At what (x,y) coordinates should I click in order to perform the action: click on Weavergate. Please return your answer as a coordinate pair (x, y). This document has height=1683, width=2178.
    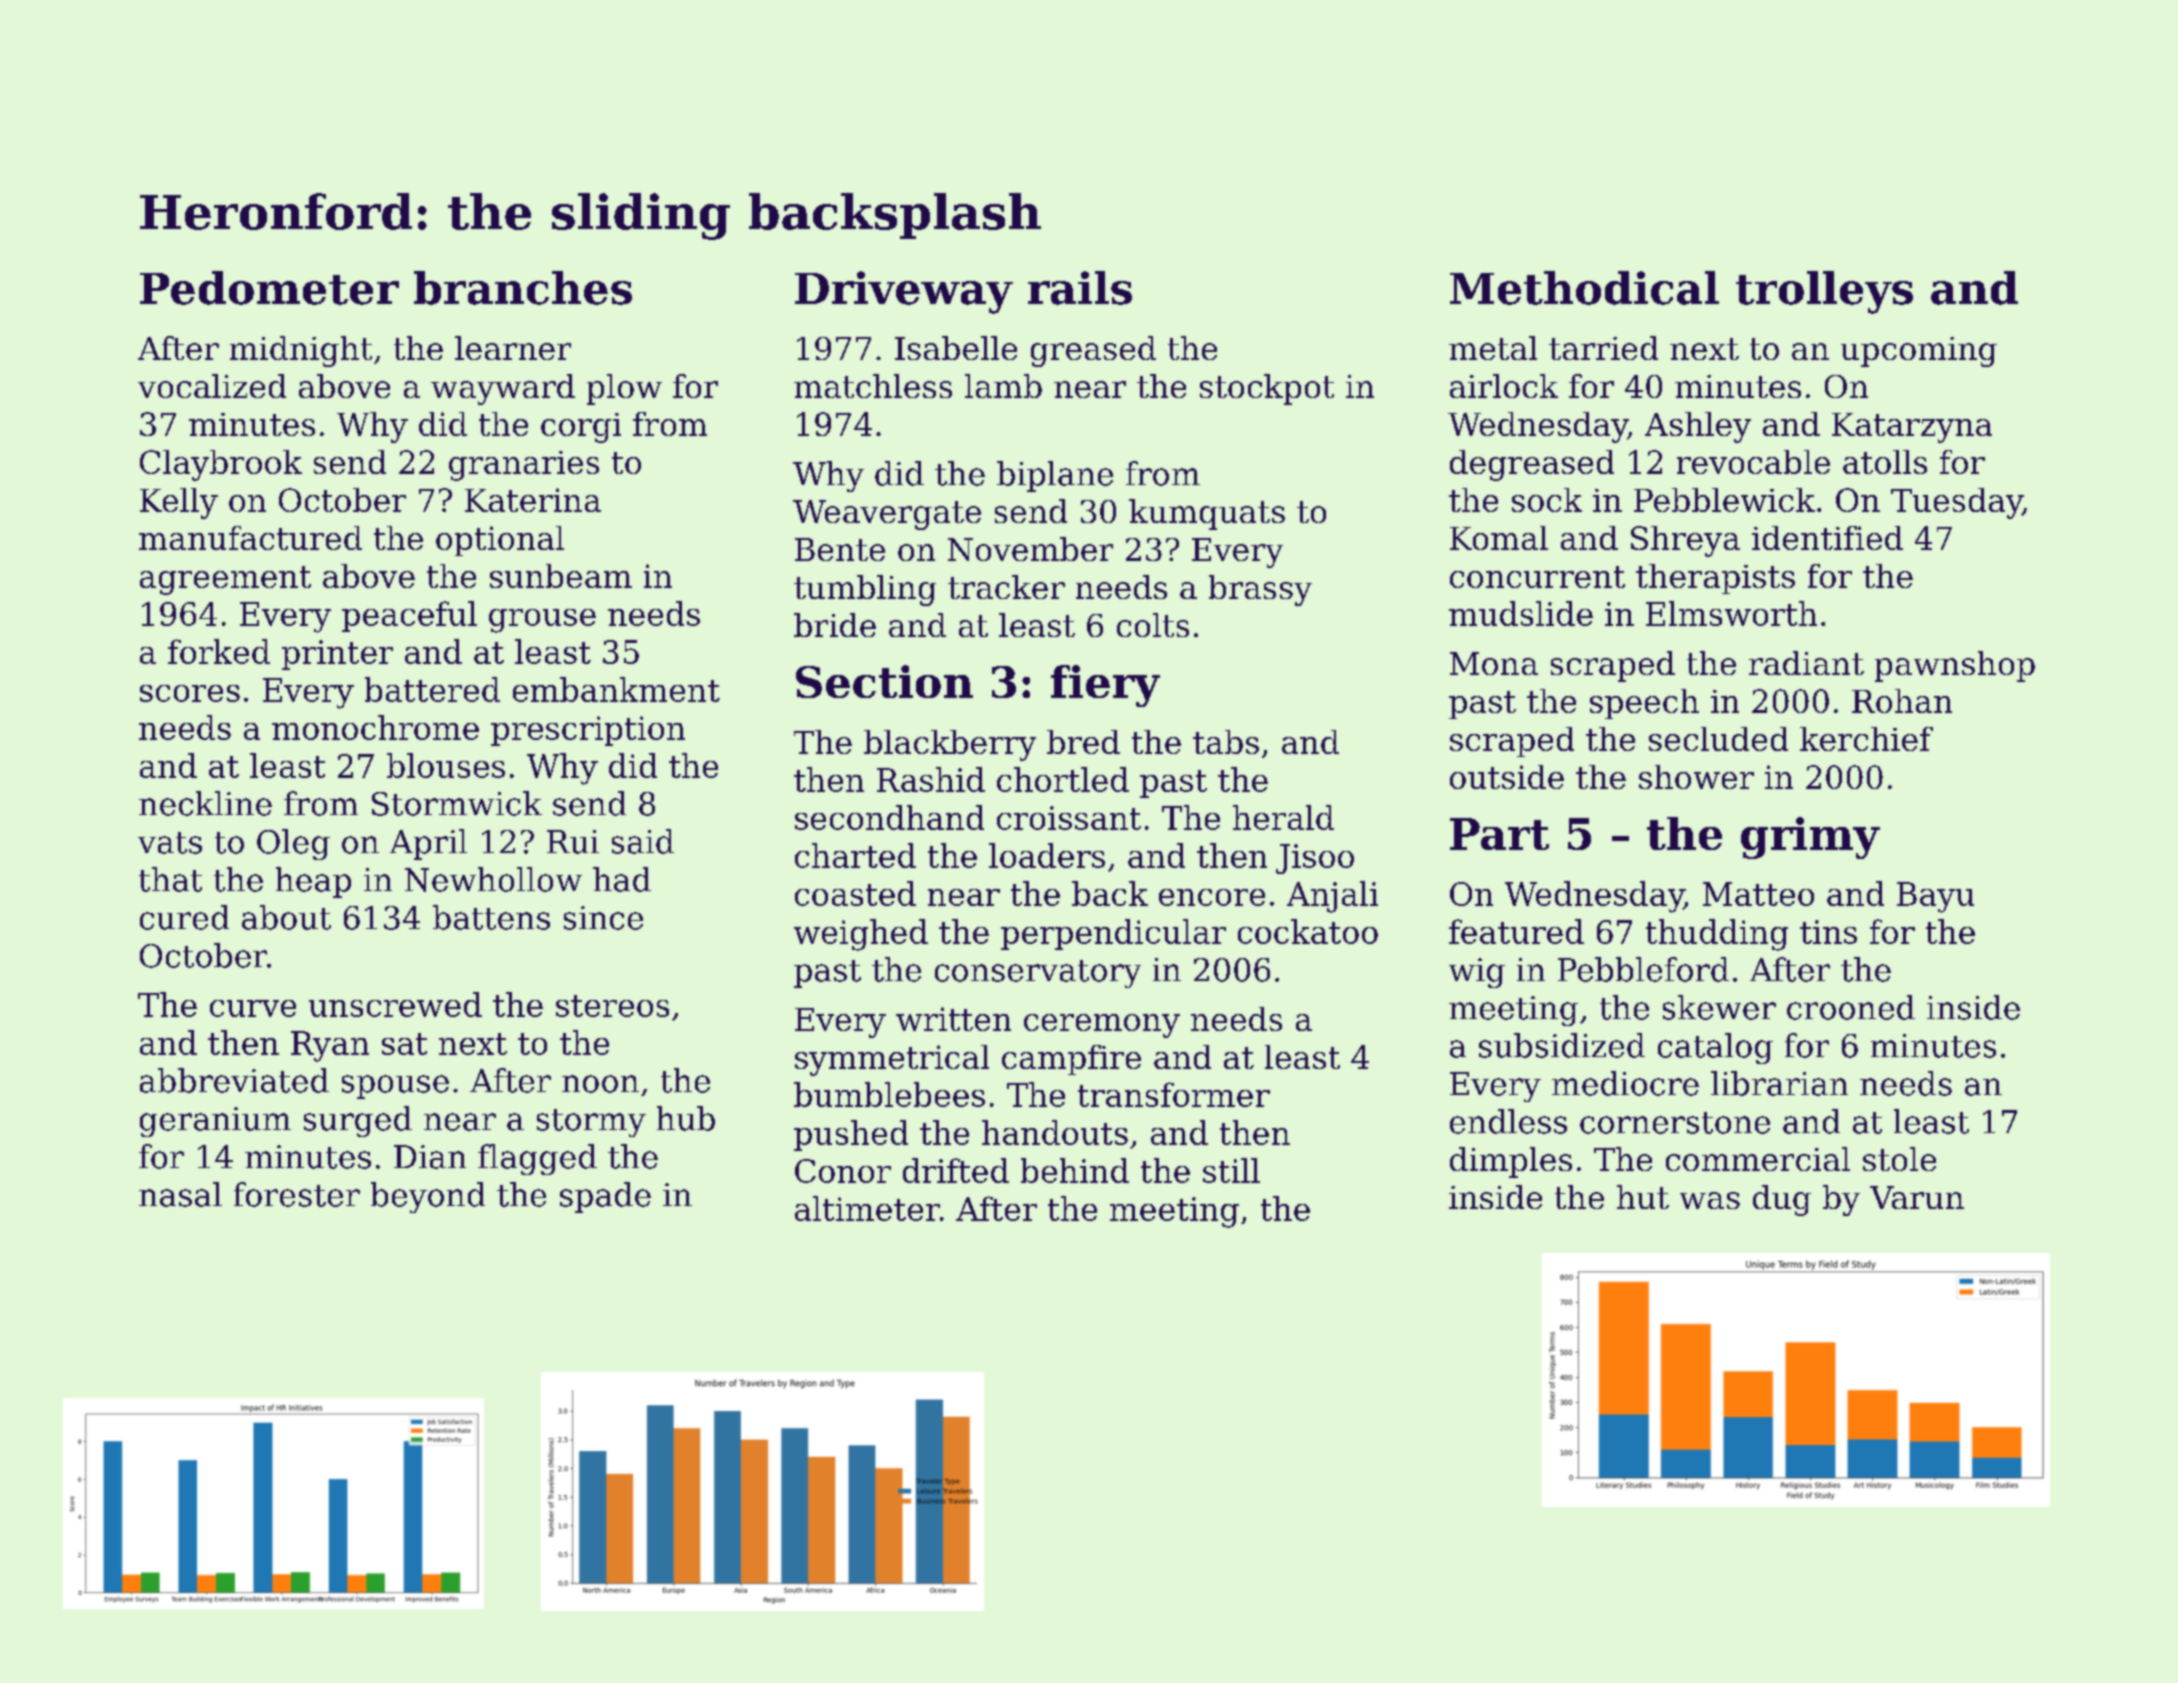
    Looking at the image, I should click on (887, 515).
